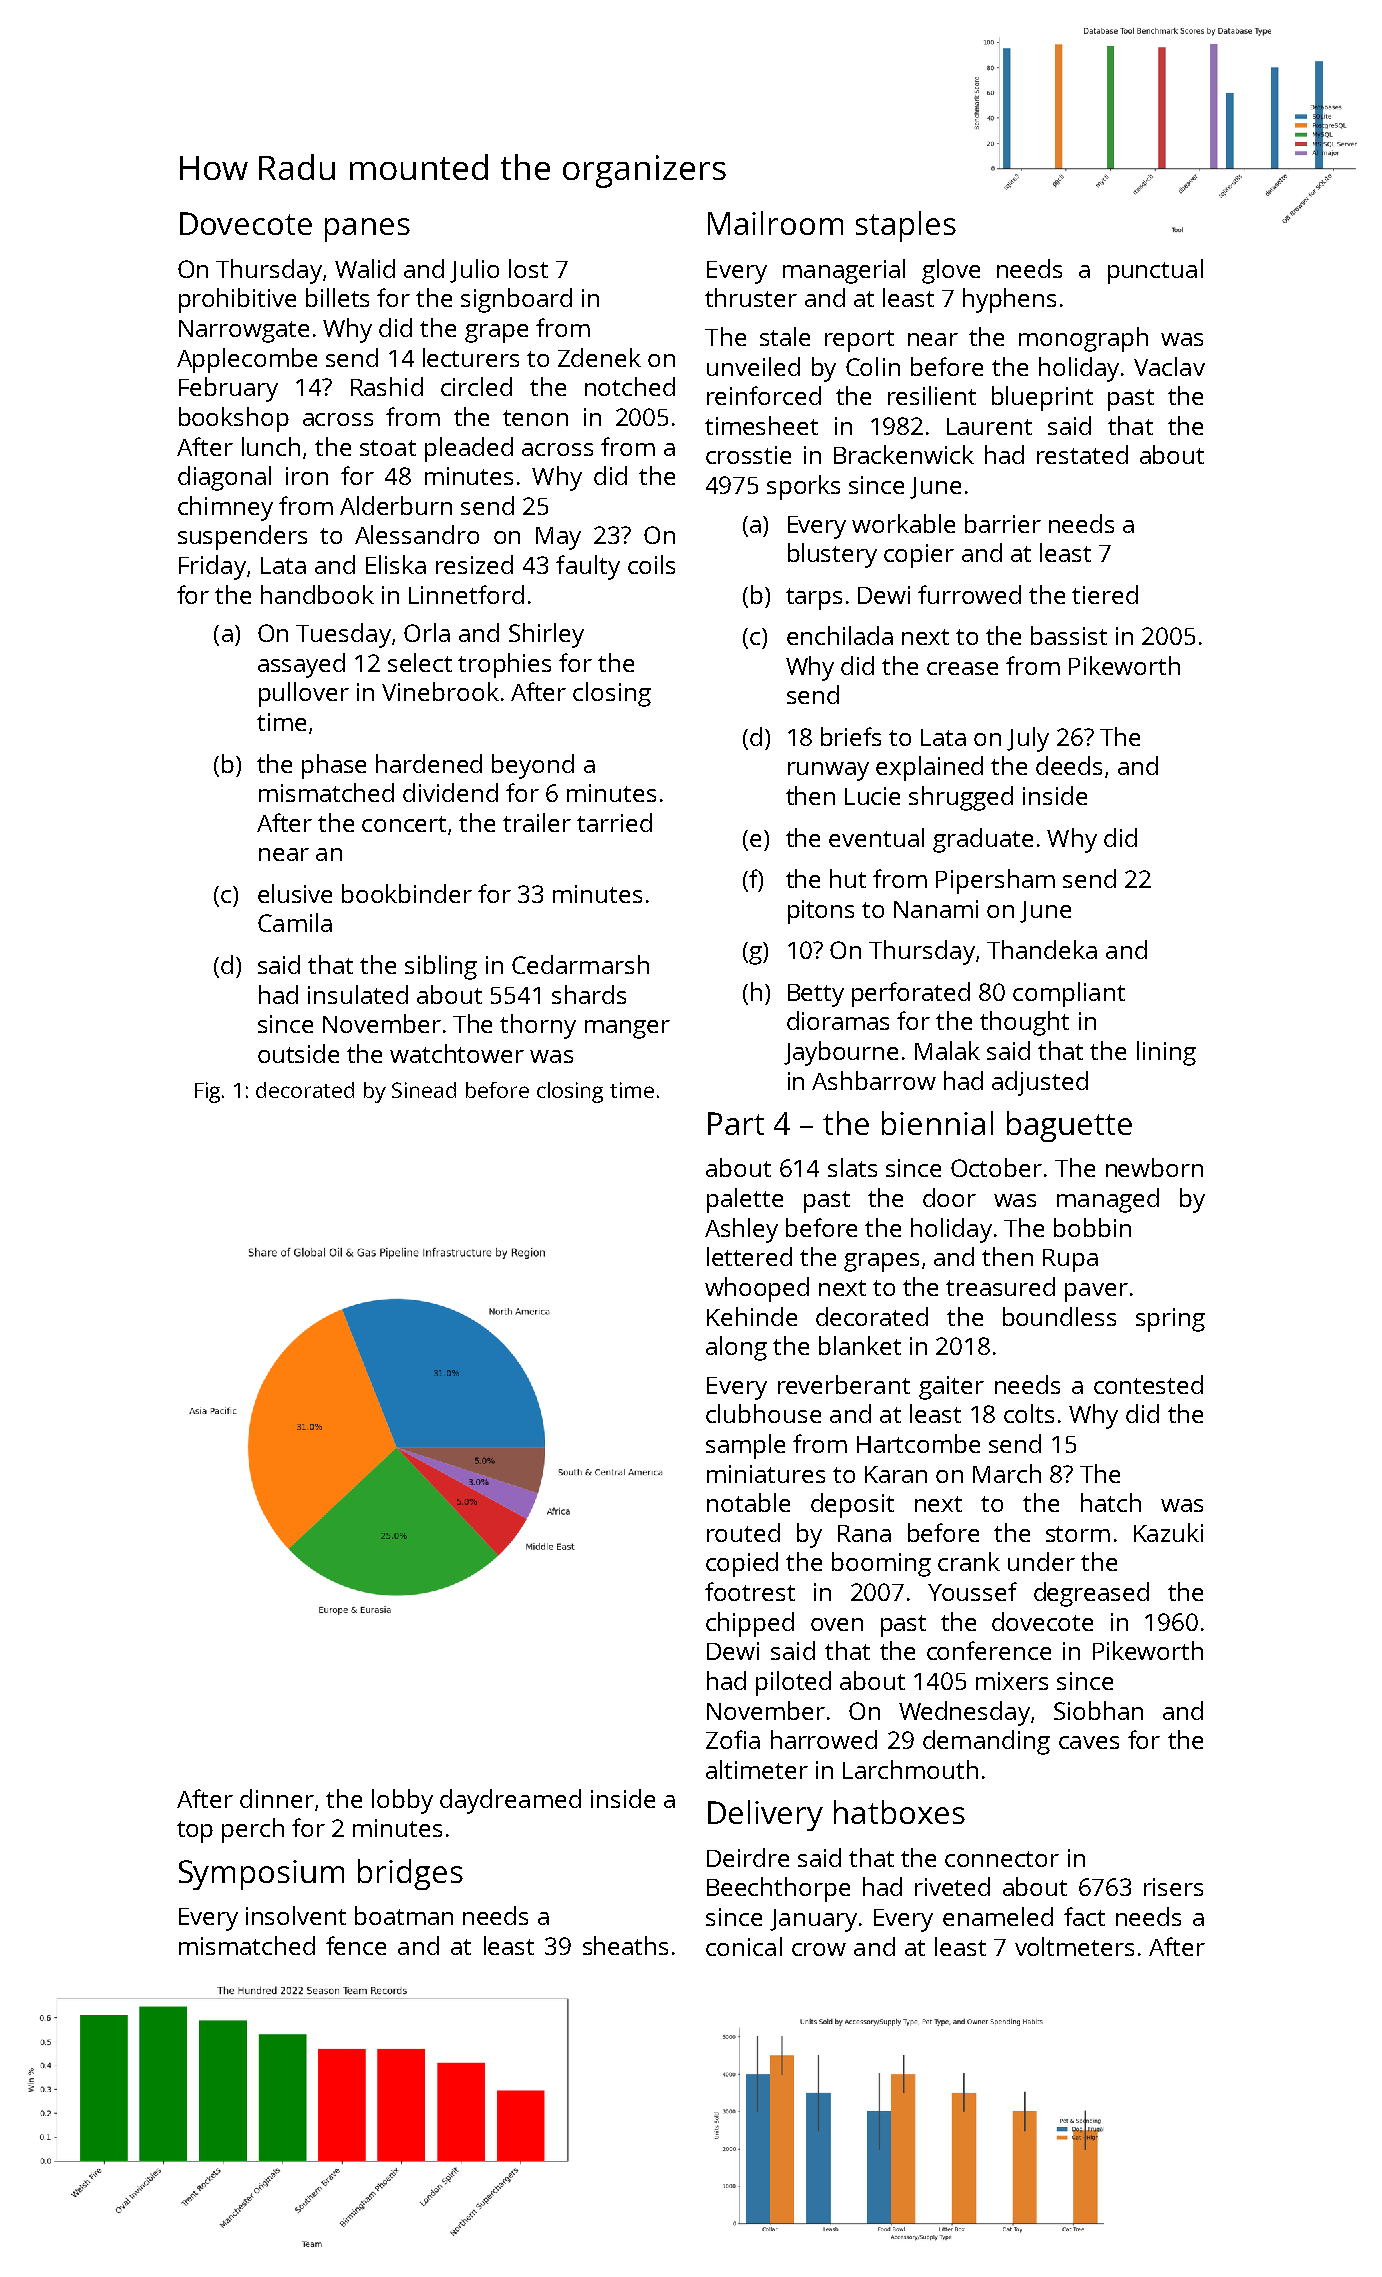 The width and height of the image is (1382, 2277). I want to click on Zofia, so click(733, 1739).
